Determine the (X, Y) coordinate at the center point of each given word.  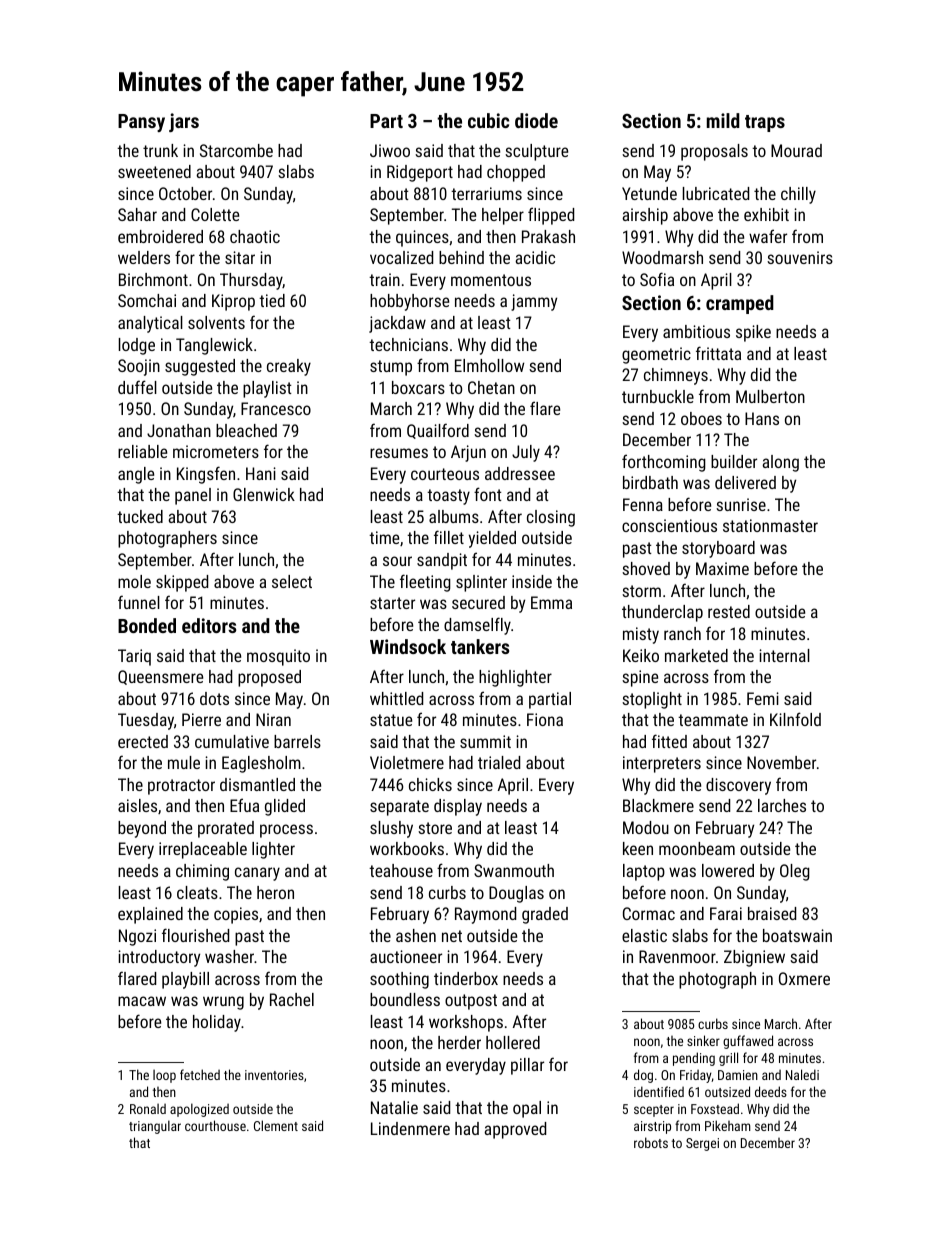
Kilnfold (795, 719)
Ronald (148, 1108)
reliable (142, 451)
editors (209, 625)
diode (536, 120)
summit (485, 741)
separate (399, 808)
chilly (798, 195)
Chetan (491, 387)
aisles (137, 805)
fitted (669, 741)
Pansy (141, 123)
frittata (718, 353)
